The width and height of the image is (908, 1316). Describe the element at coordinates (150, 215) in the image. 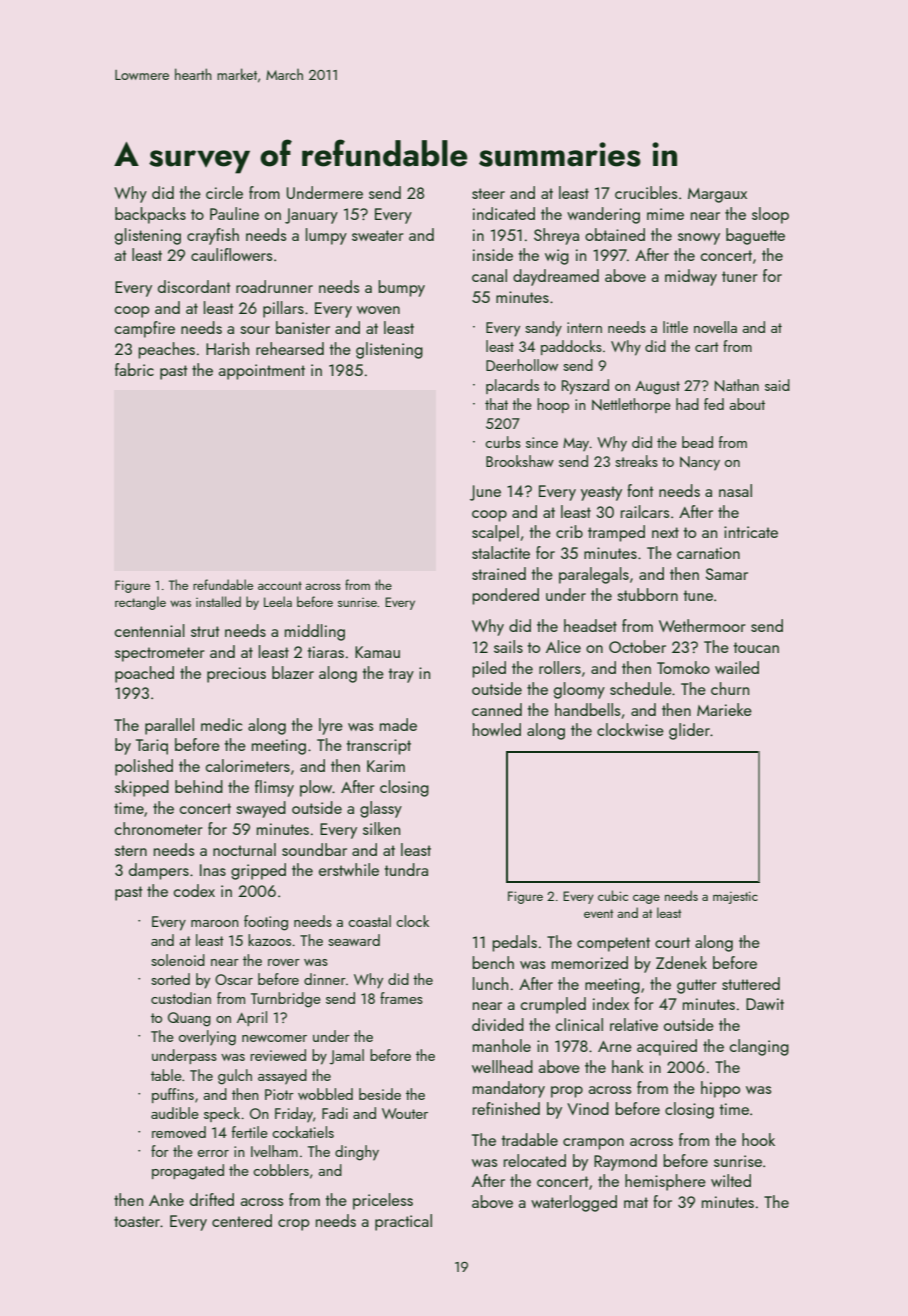

I see `backpacks` at that location.
